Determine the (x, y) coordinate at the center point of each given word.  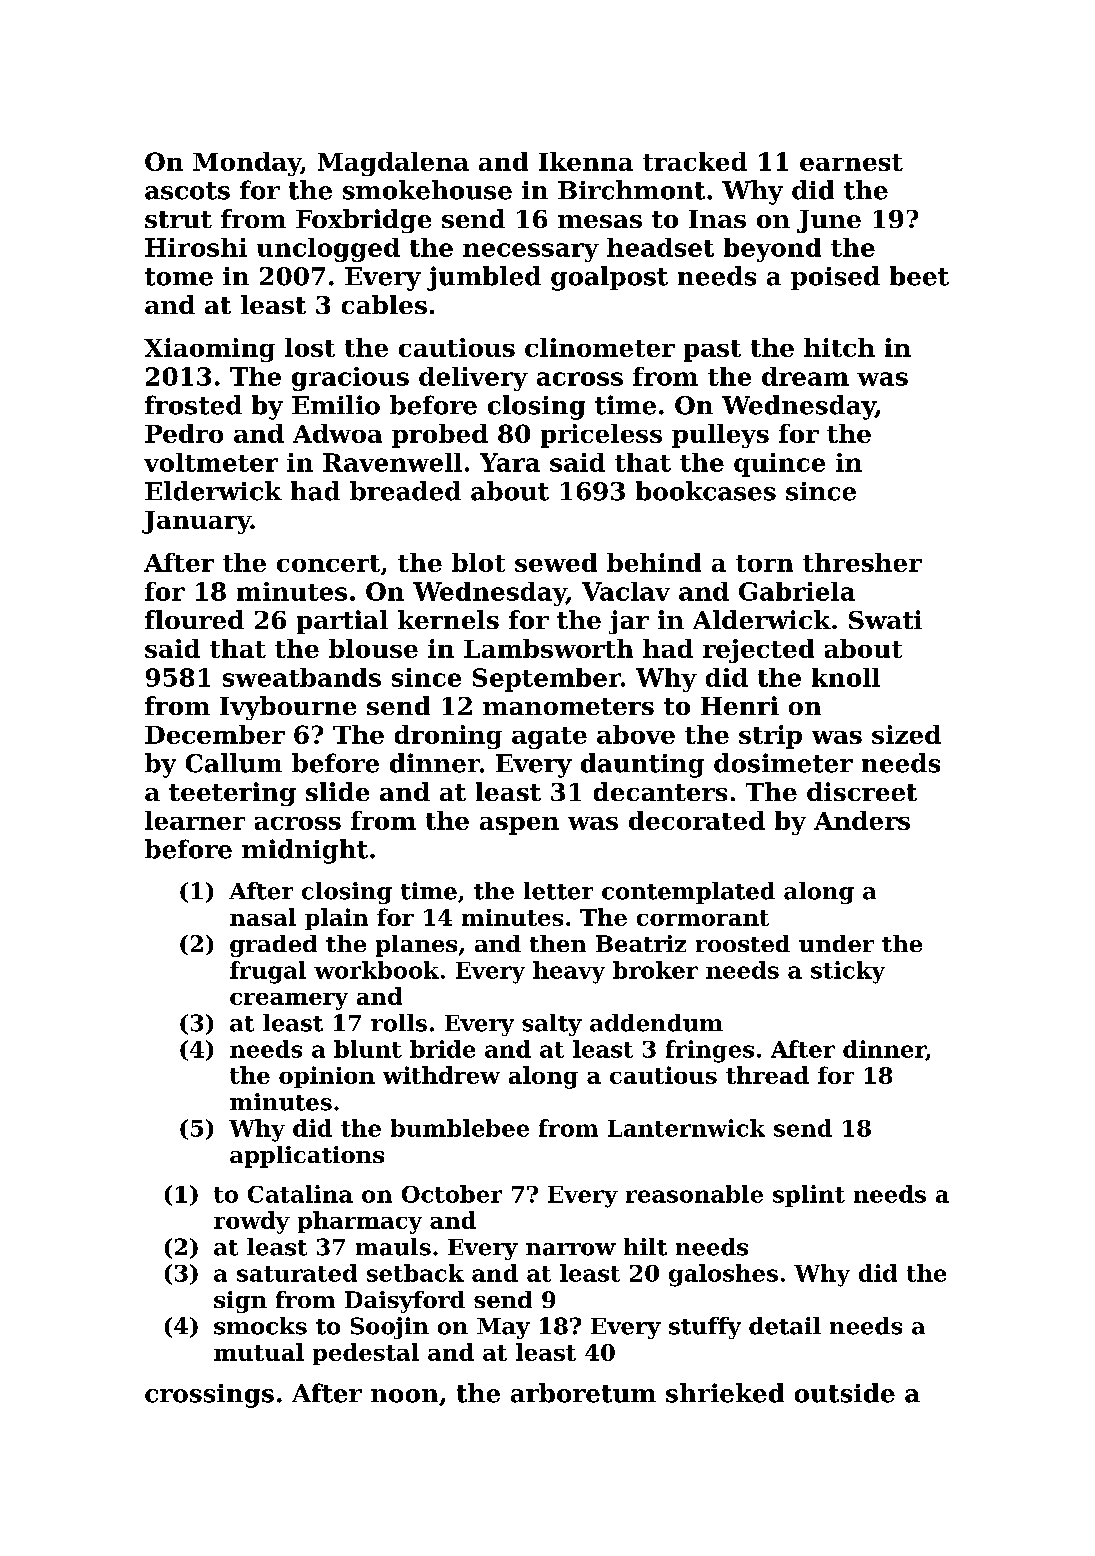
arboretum (583, 1393)
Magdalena (393, 164)
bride (442, 1049)
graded (273, 946)
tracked (695, 161)
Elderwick (213, 491)
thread (767, 1075)
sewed (556, 562)
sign (240, 1302)
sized (906, 734)
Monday (247, 164)
